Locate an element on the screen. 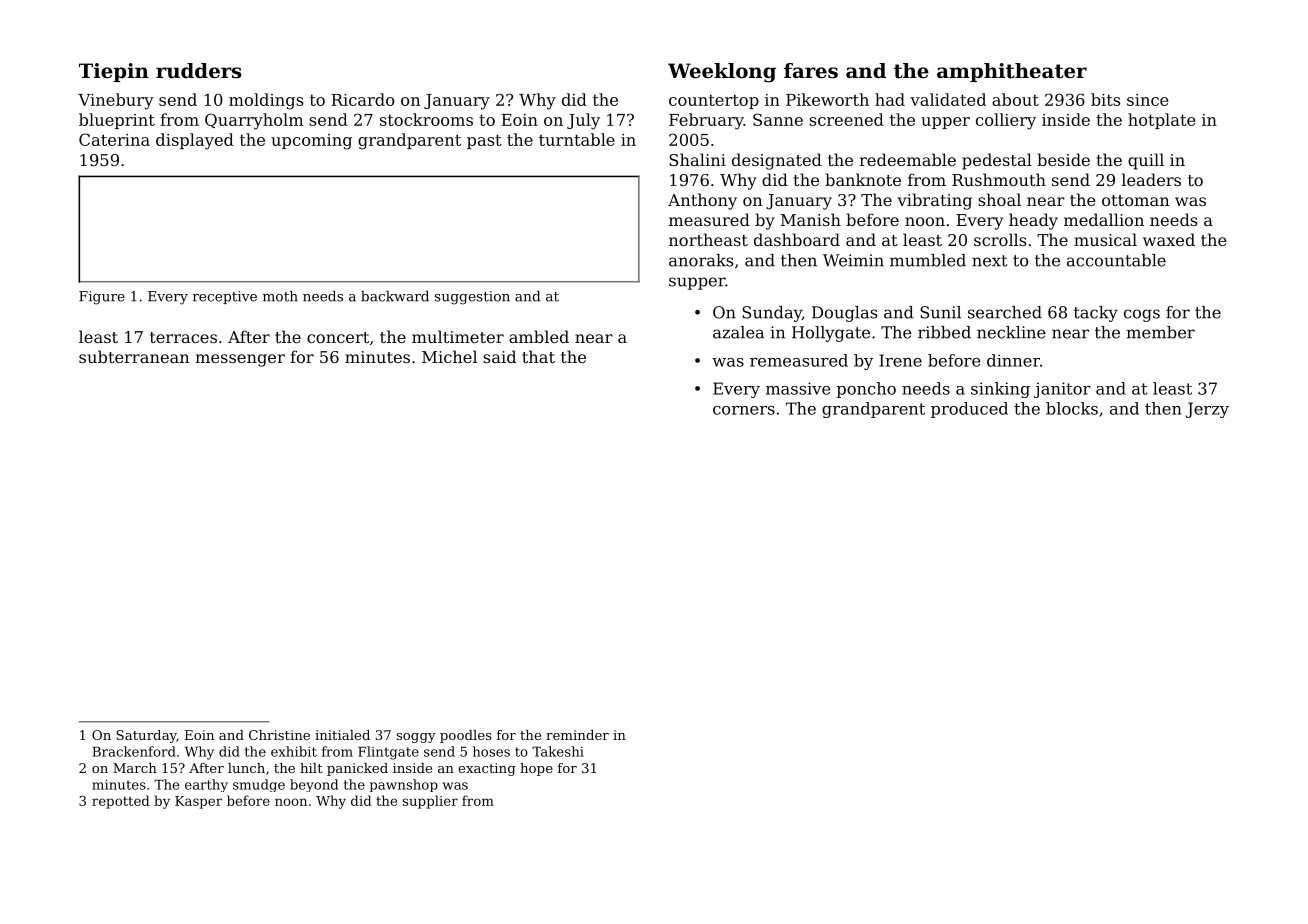 The image size is (1308, 924). receptive is located at coordinates (225, 297).
